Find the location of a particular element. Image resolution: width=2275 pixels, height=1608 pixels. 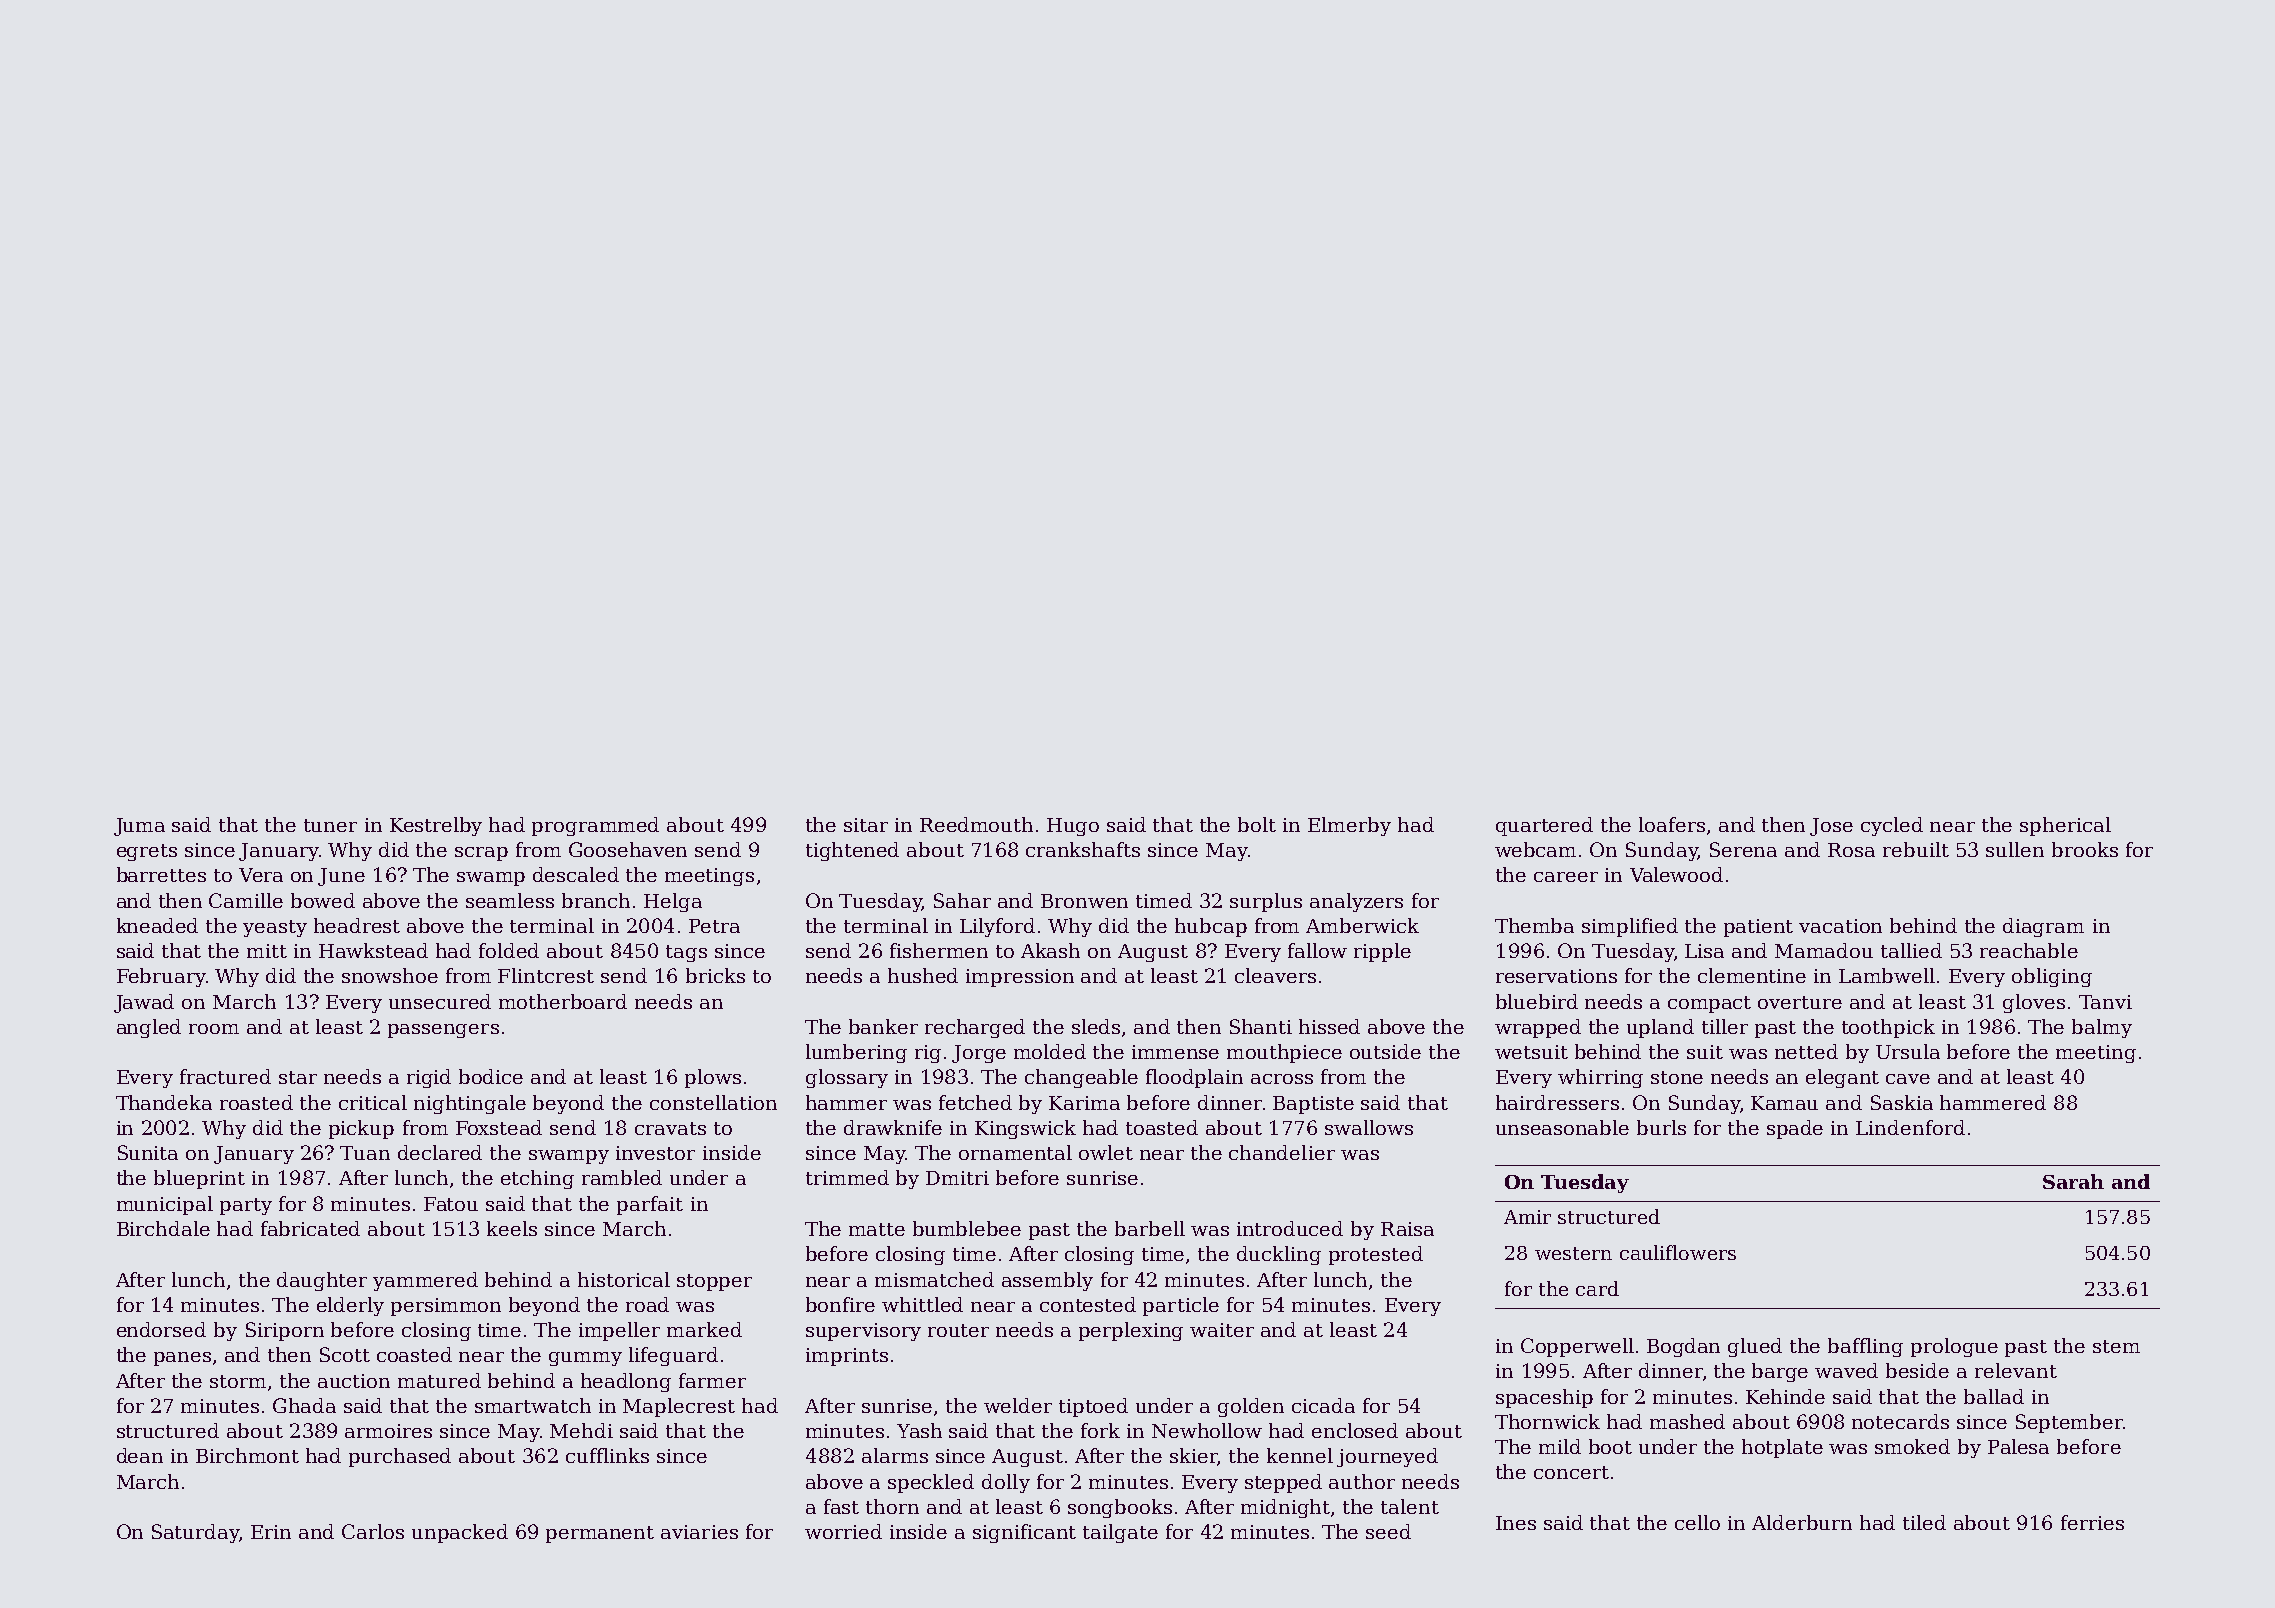

passengers is located at coordinates (443, 1031).
